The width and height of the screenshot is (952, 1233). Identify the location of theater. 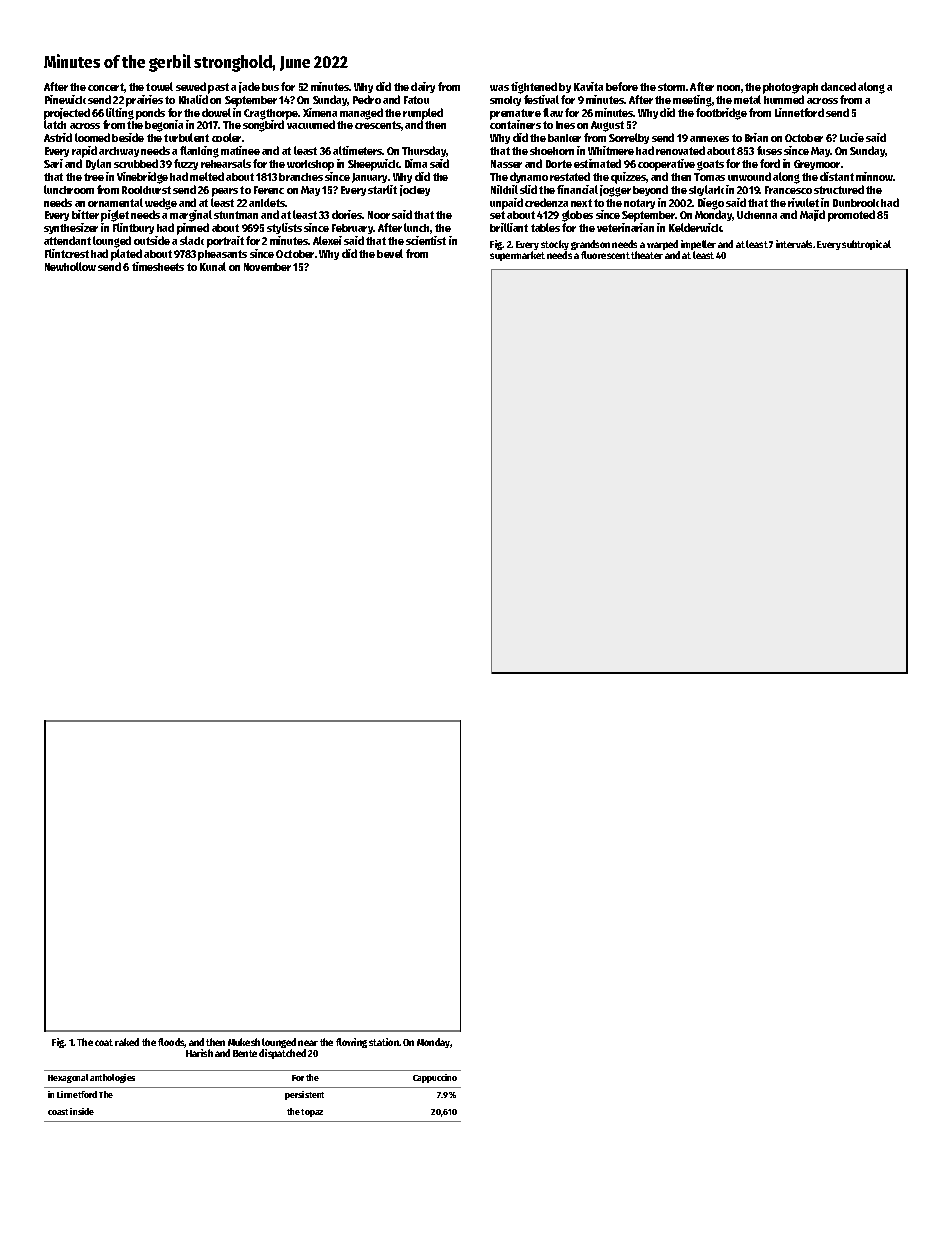
(647, 255).
